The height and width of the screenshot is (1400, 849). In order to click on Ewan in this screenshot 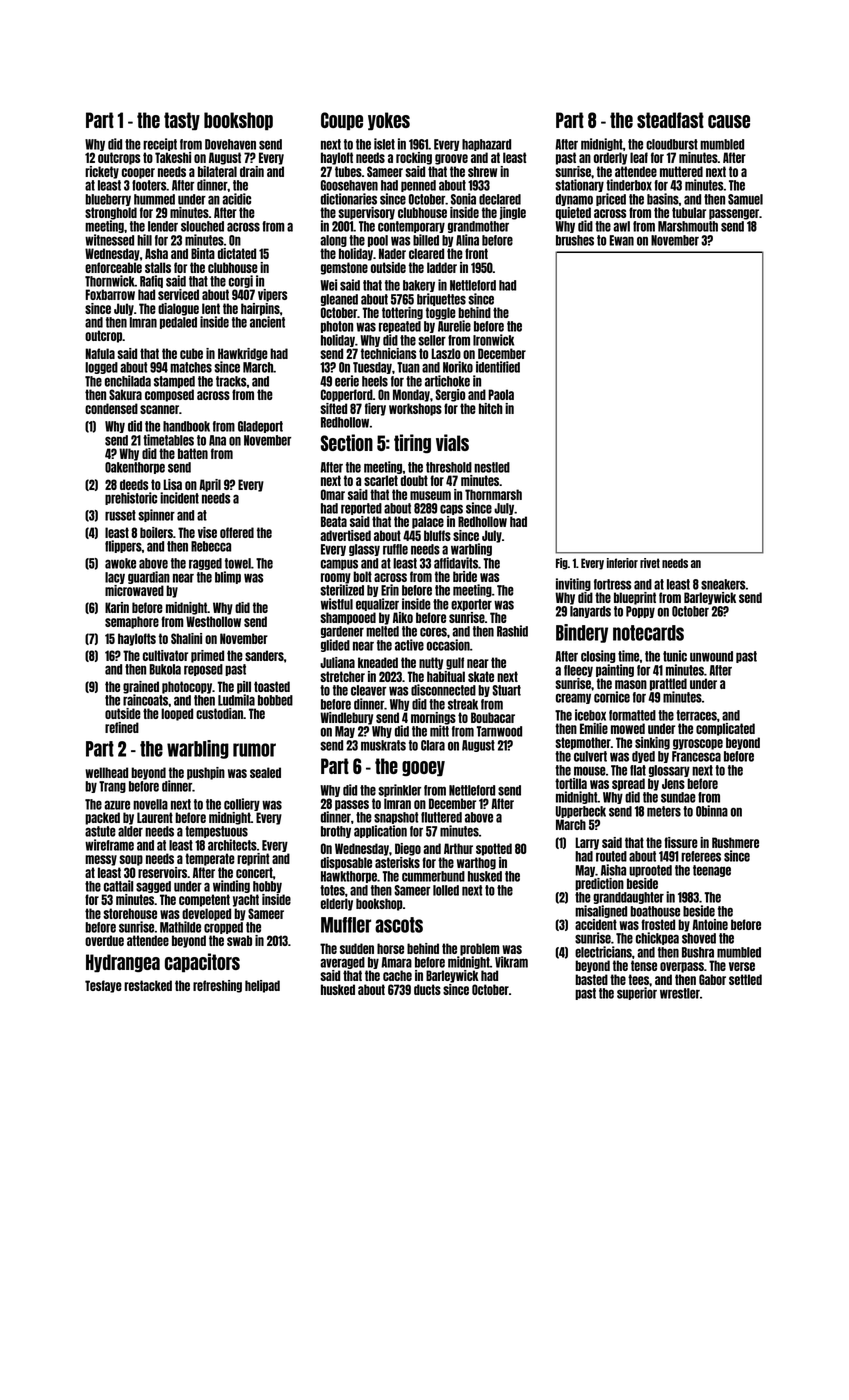, I will do `click(621, 240)`.
